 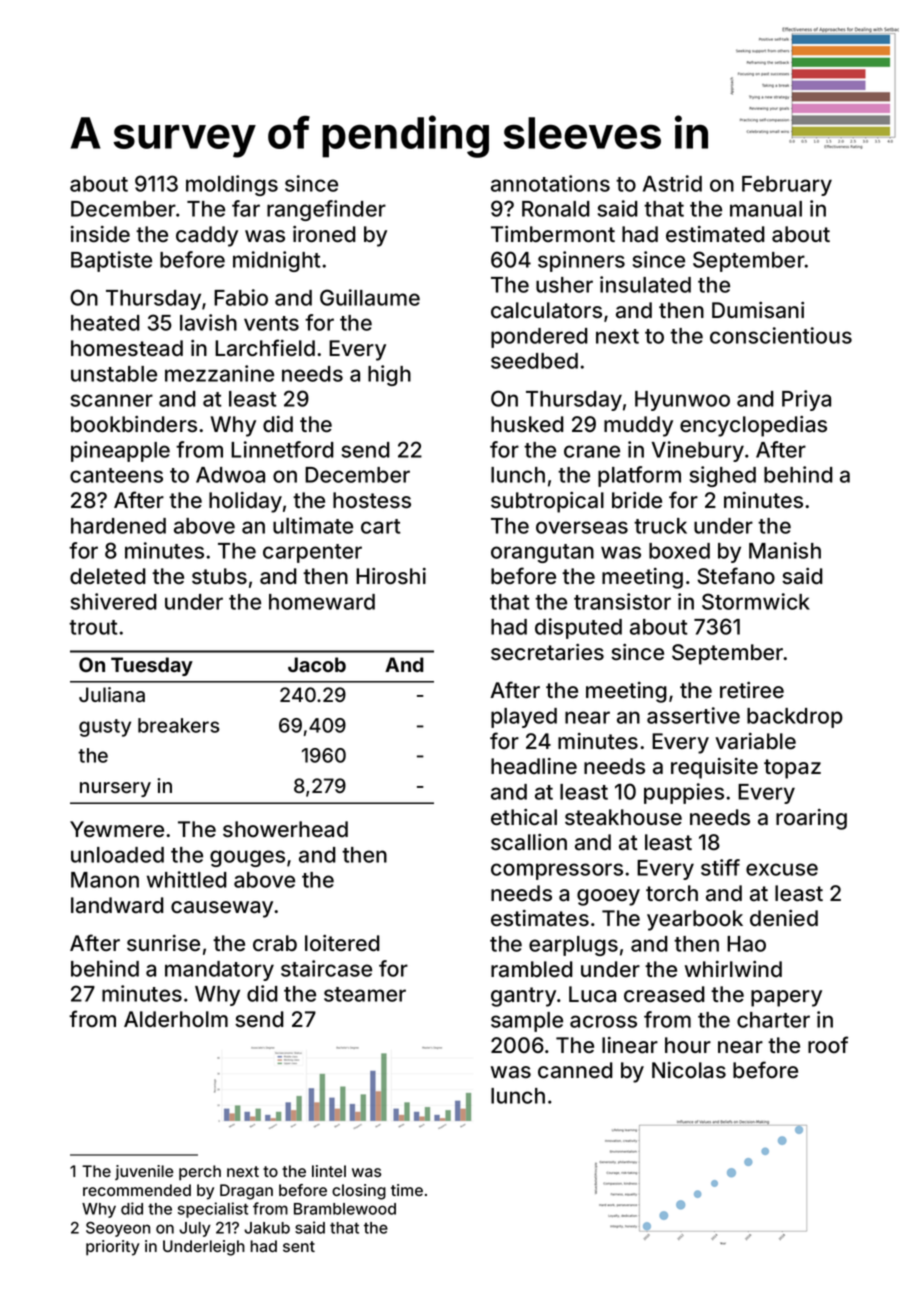 I want to click on denied, so click(x=784, y=918).
